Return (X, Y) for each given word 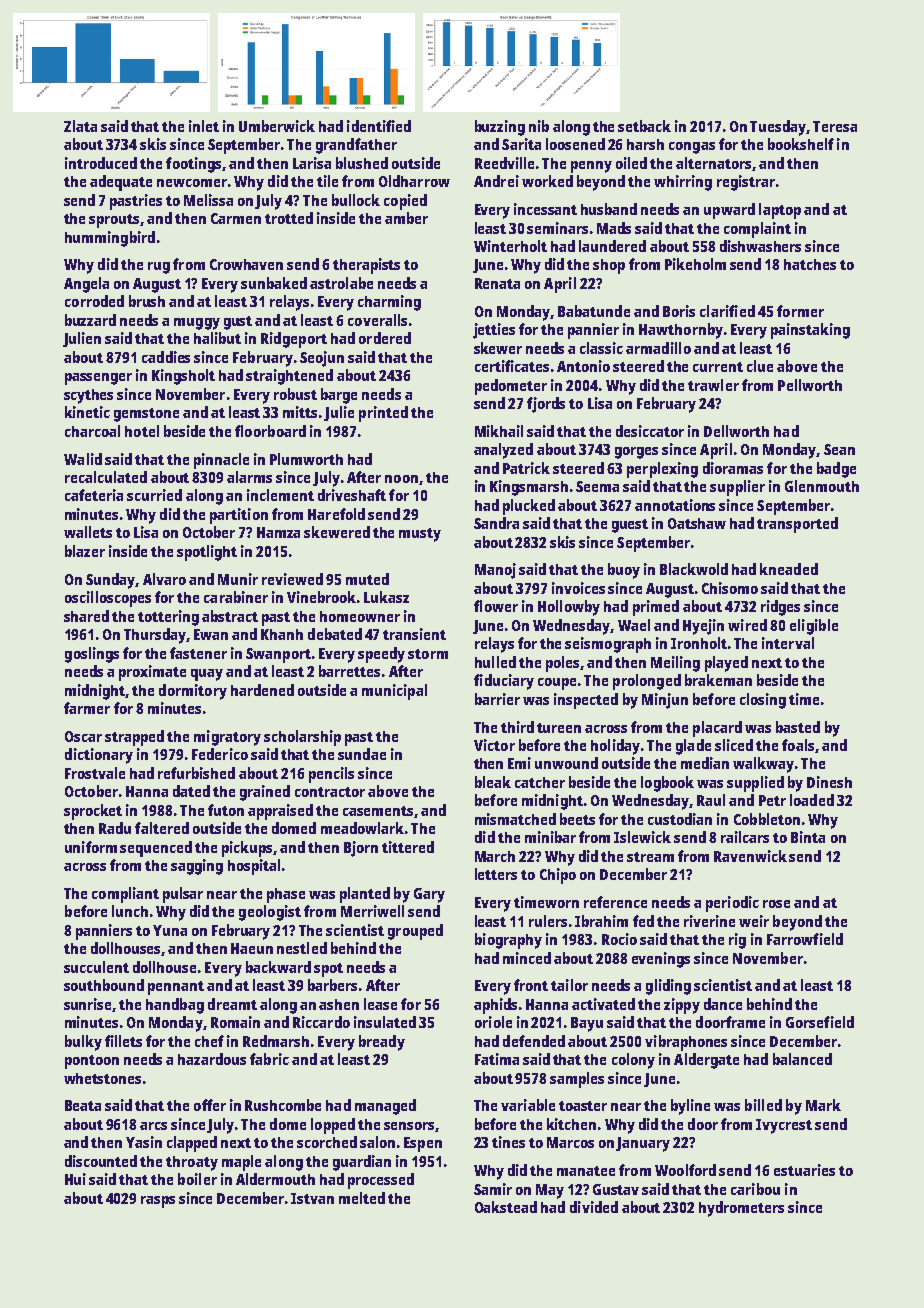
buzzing (500, 128)
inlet (204, 126)
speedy (381, 655)
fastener (198, 653)
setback (644, 126)
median (705, 763)
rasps (158, 1202)
